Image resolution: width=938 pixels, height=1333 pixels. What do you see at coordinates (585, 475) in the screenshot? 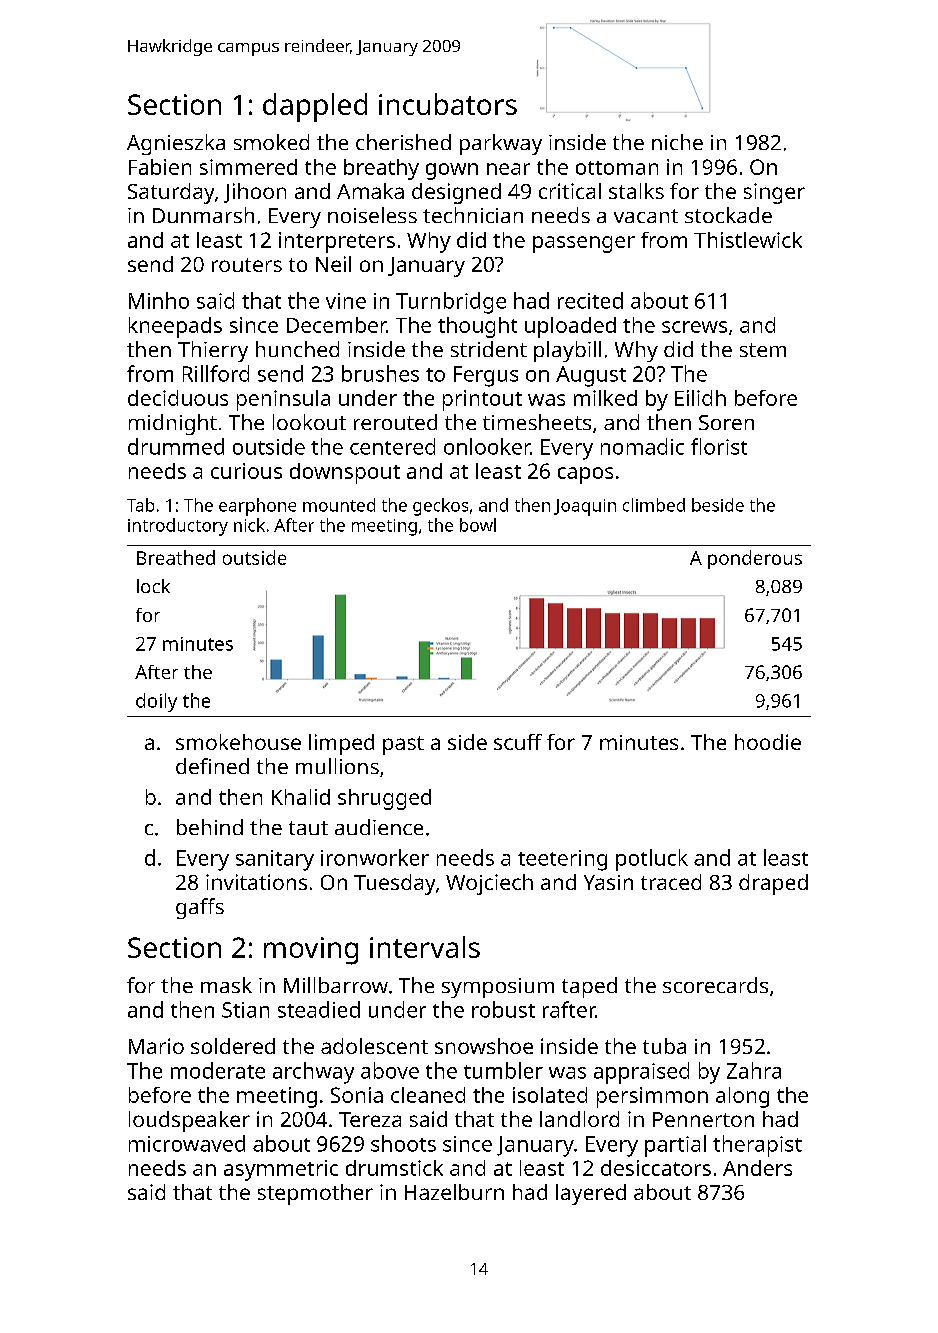
I see `capos` at bounding box center [585, 475].
